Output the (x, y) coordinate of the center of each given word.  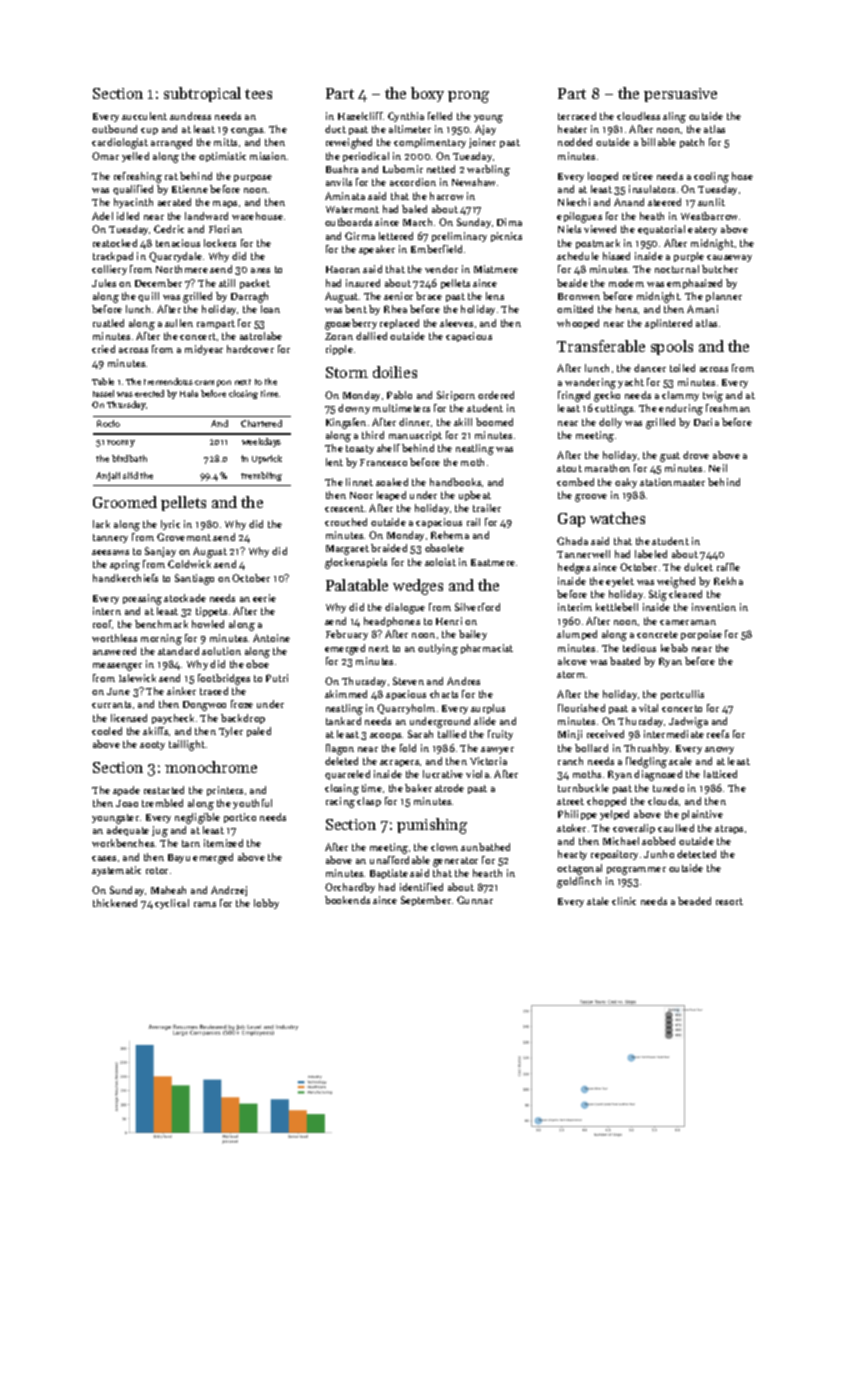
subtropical (202, 94)
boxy (427, 94)
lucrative (443, 774)
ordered (496, 395)
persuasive (680, 95)
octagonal (579, 869)
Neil (718, 468)
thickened (115, 903)
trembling (261, 476)
